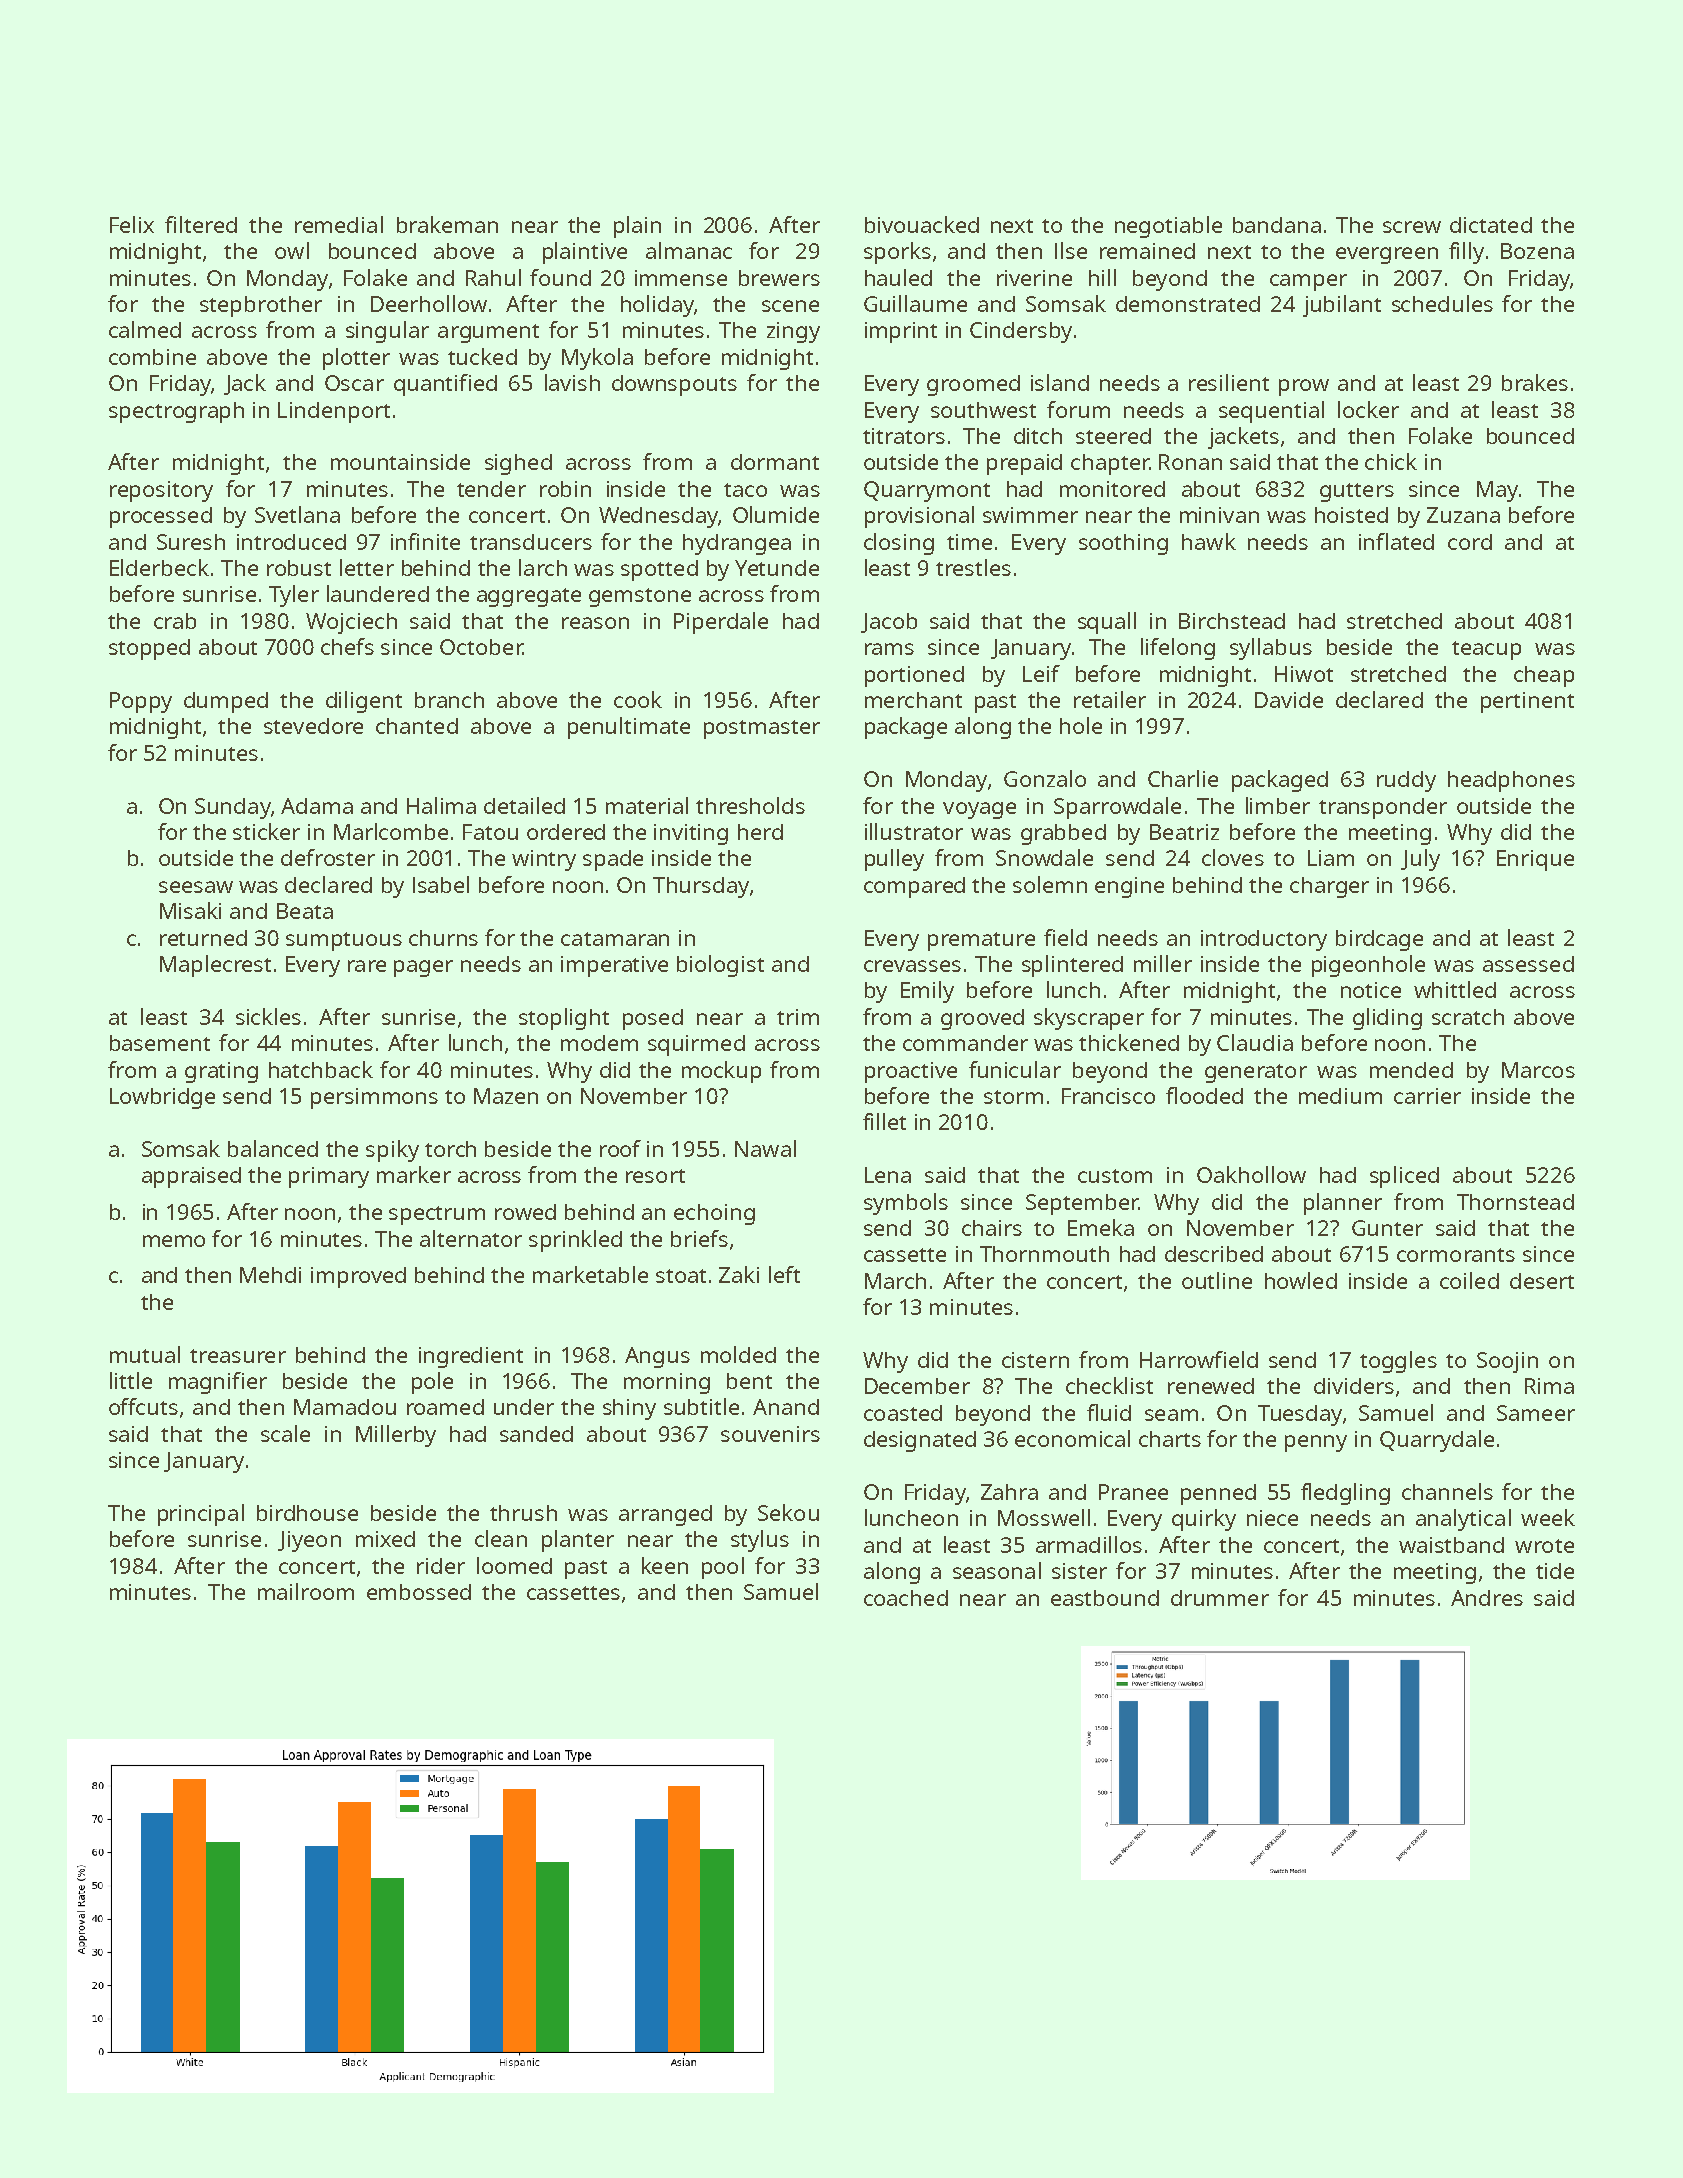 The width and height of the image is (1683, 2178). I want to click on resilient, so click(1229, 382).
